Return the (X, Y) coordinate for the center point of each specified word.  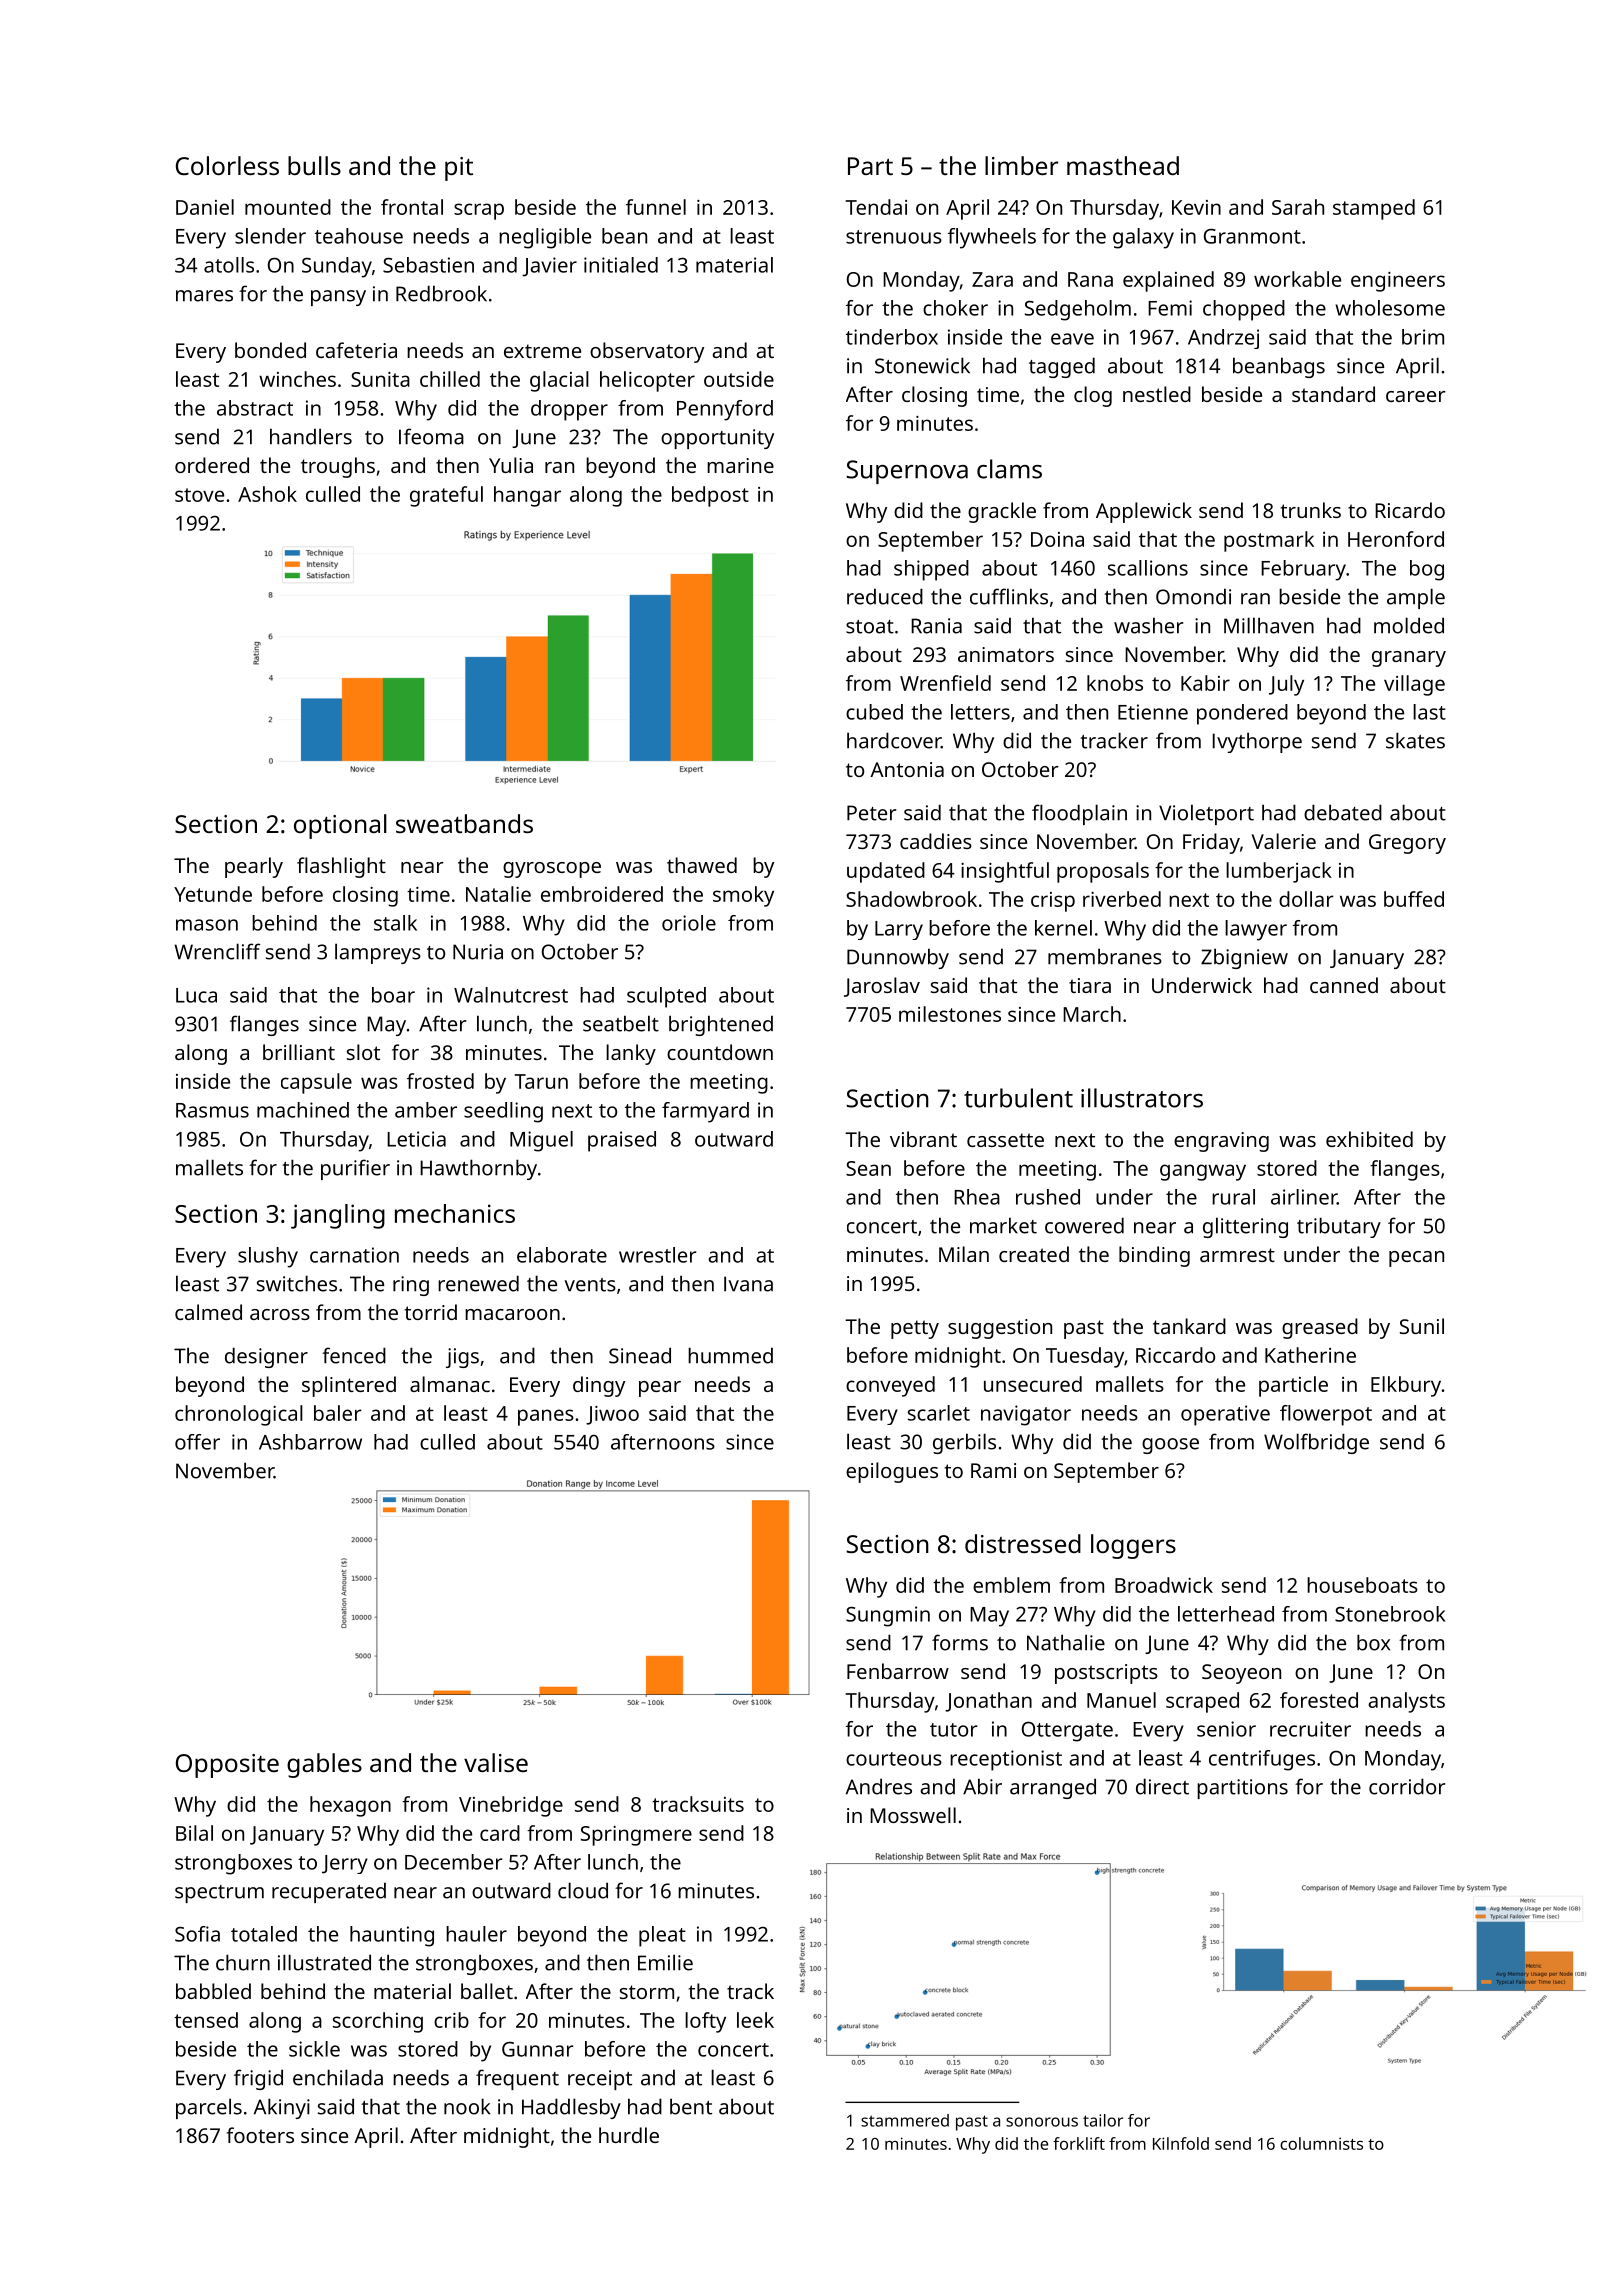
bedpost (710, 496)
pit (459, 169)
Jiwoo (612, 1415)
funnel (656, 207)
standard (1333, 394)
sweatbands (464, 823)
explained (1168, 281)
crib (451, 2020)
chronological (239, 1415)
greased (1320, 1328)
